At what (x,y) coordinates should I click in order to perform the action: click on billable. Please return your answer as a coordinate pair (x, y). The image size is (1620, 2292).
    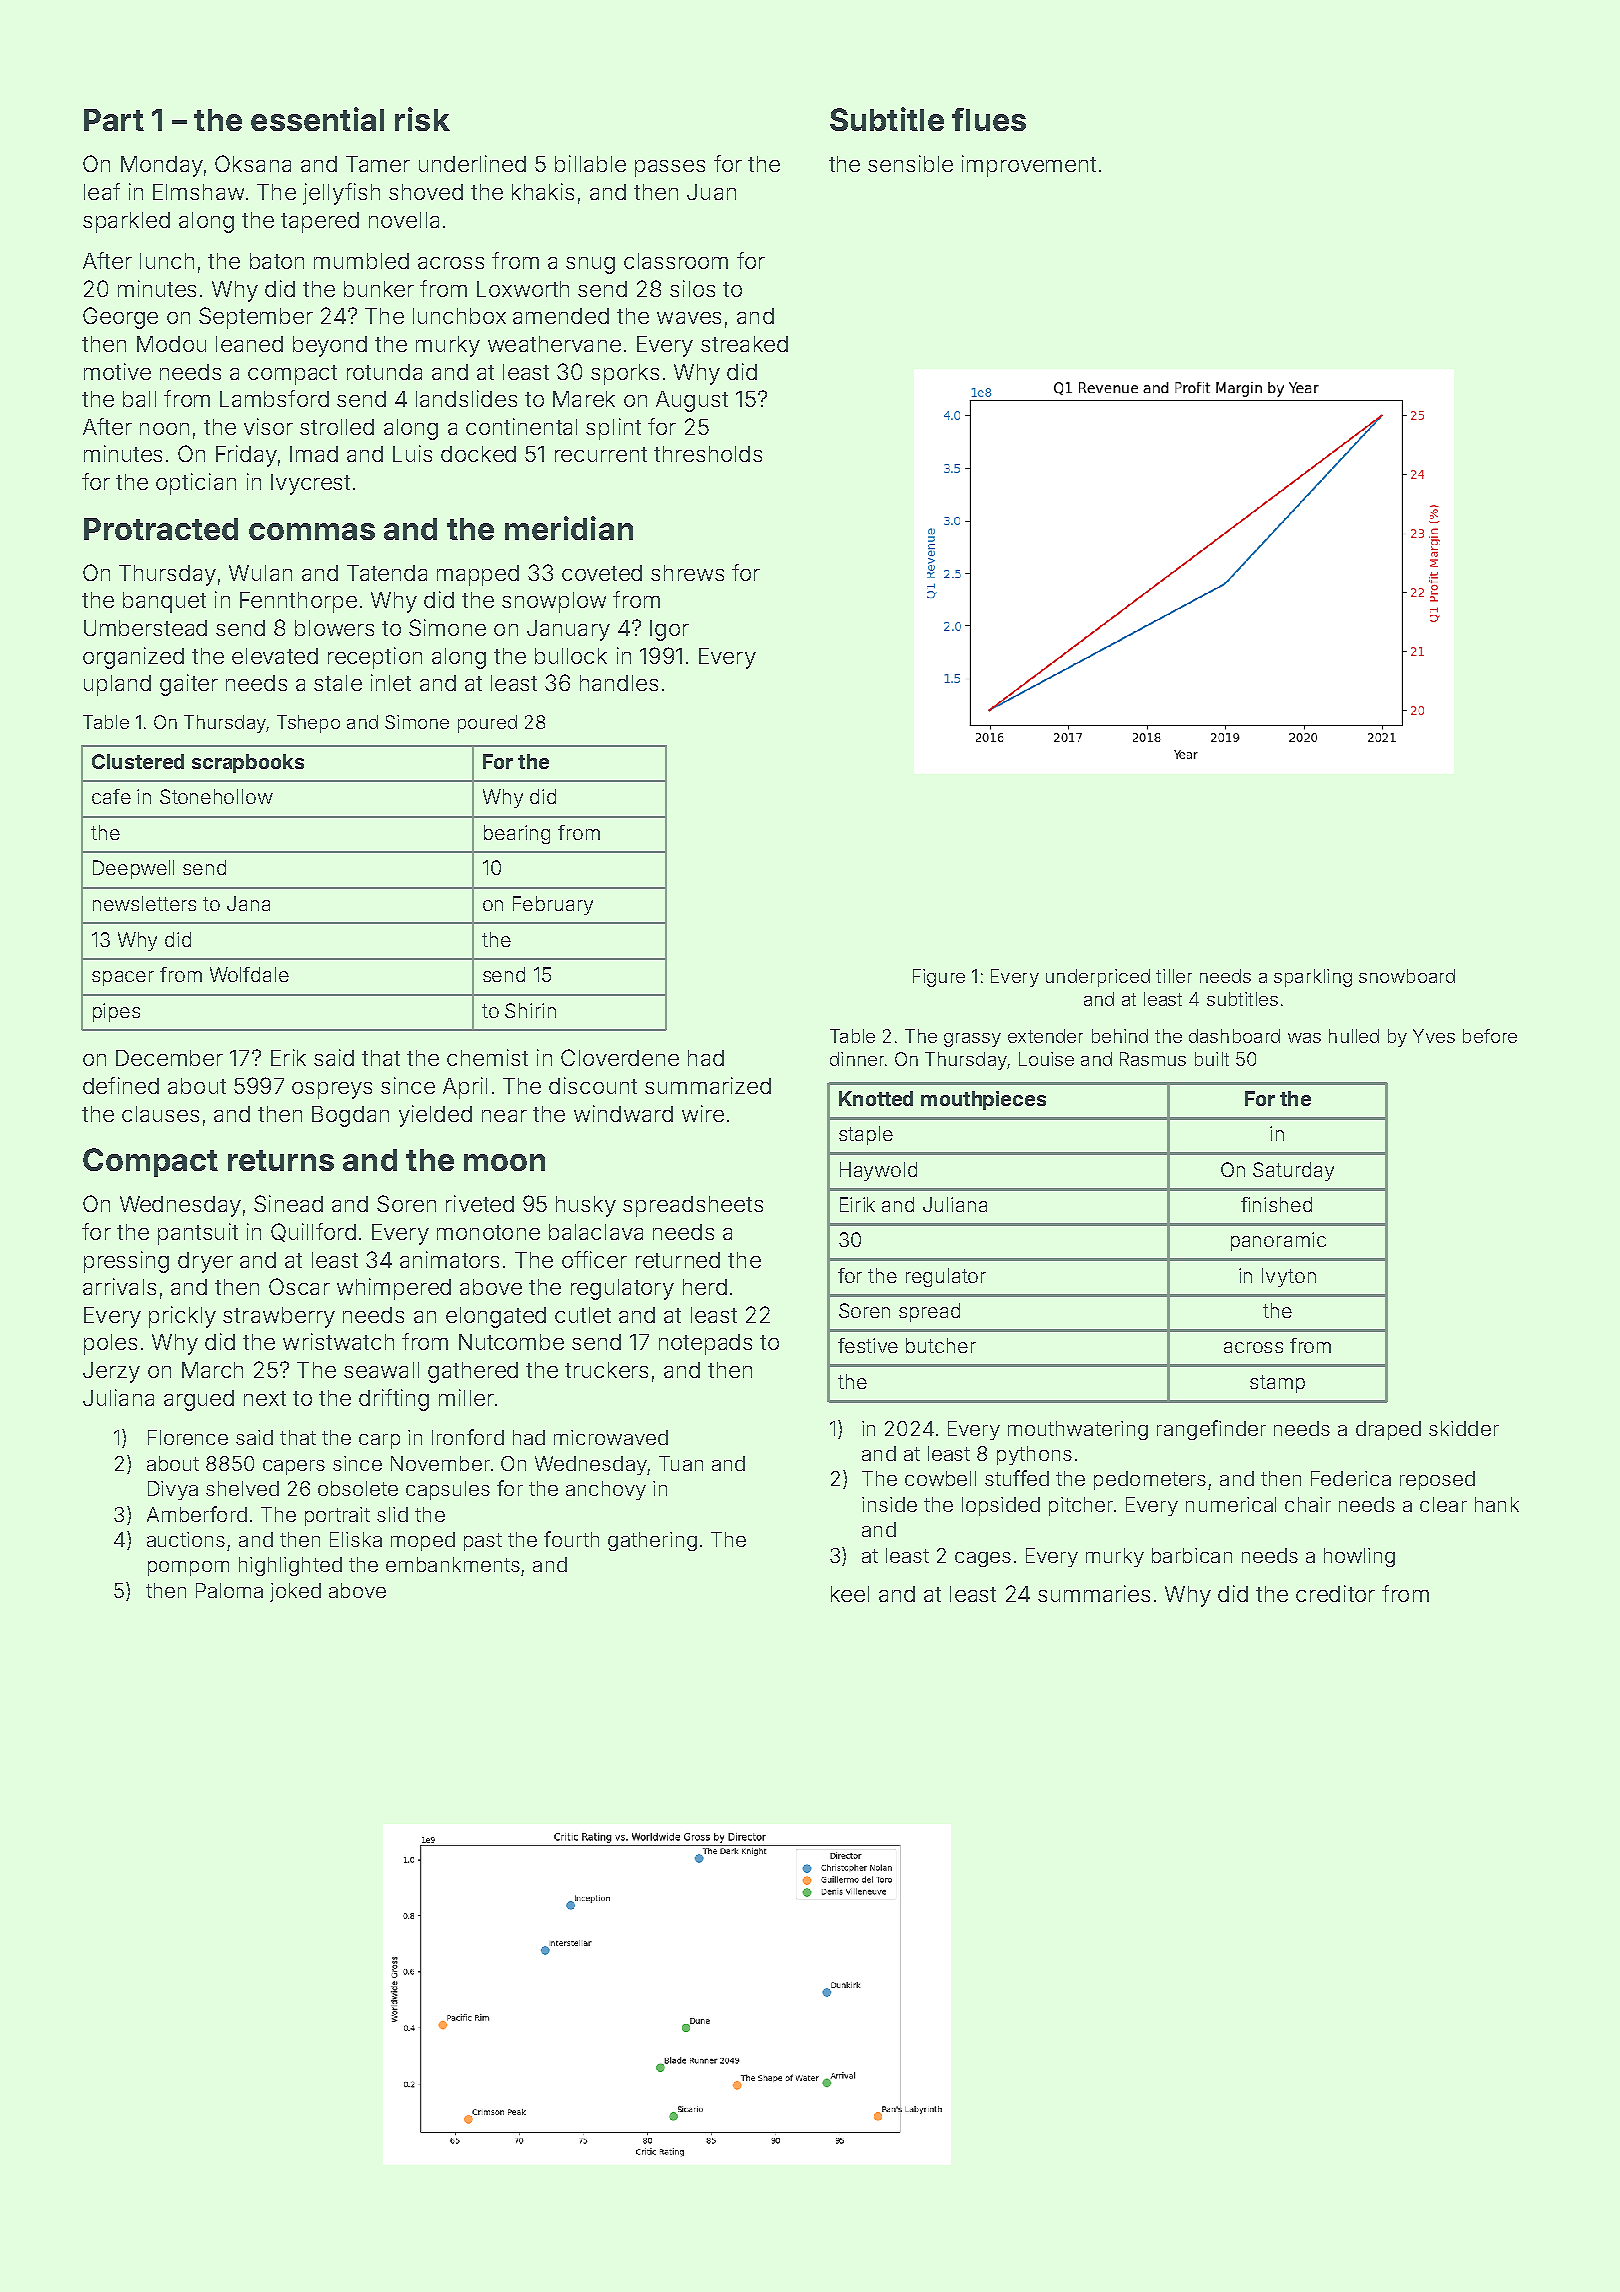
    Looking at the image, I should click on (590, 163).
